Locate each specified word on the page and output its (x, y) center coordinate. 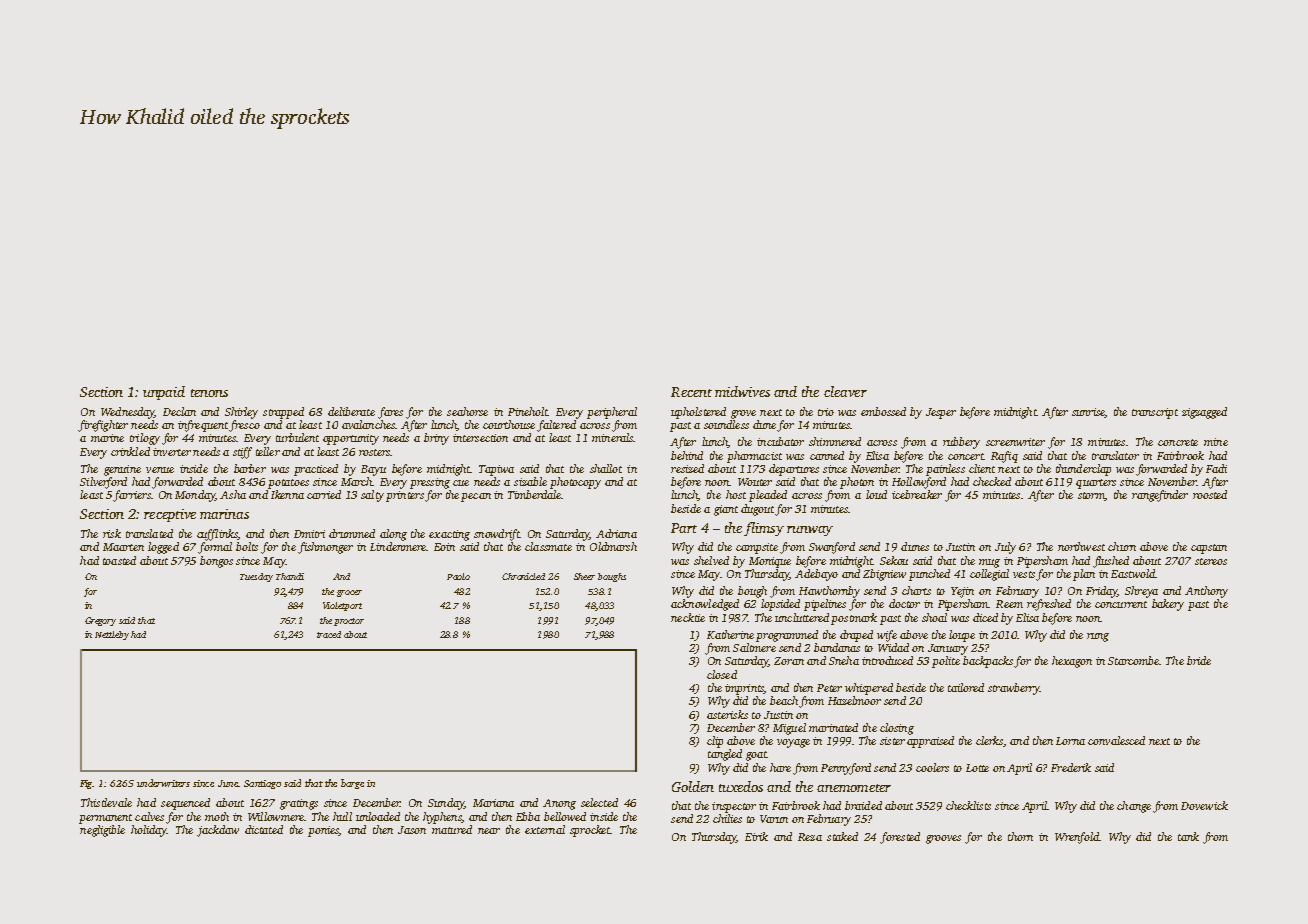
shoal (934, 617)
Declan (179, 411)
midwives (742, 391)
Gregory (100, 621)
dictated (264, 829)
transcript (1155, 413)
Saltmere (754, 647)
